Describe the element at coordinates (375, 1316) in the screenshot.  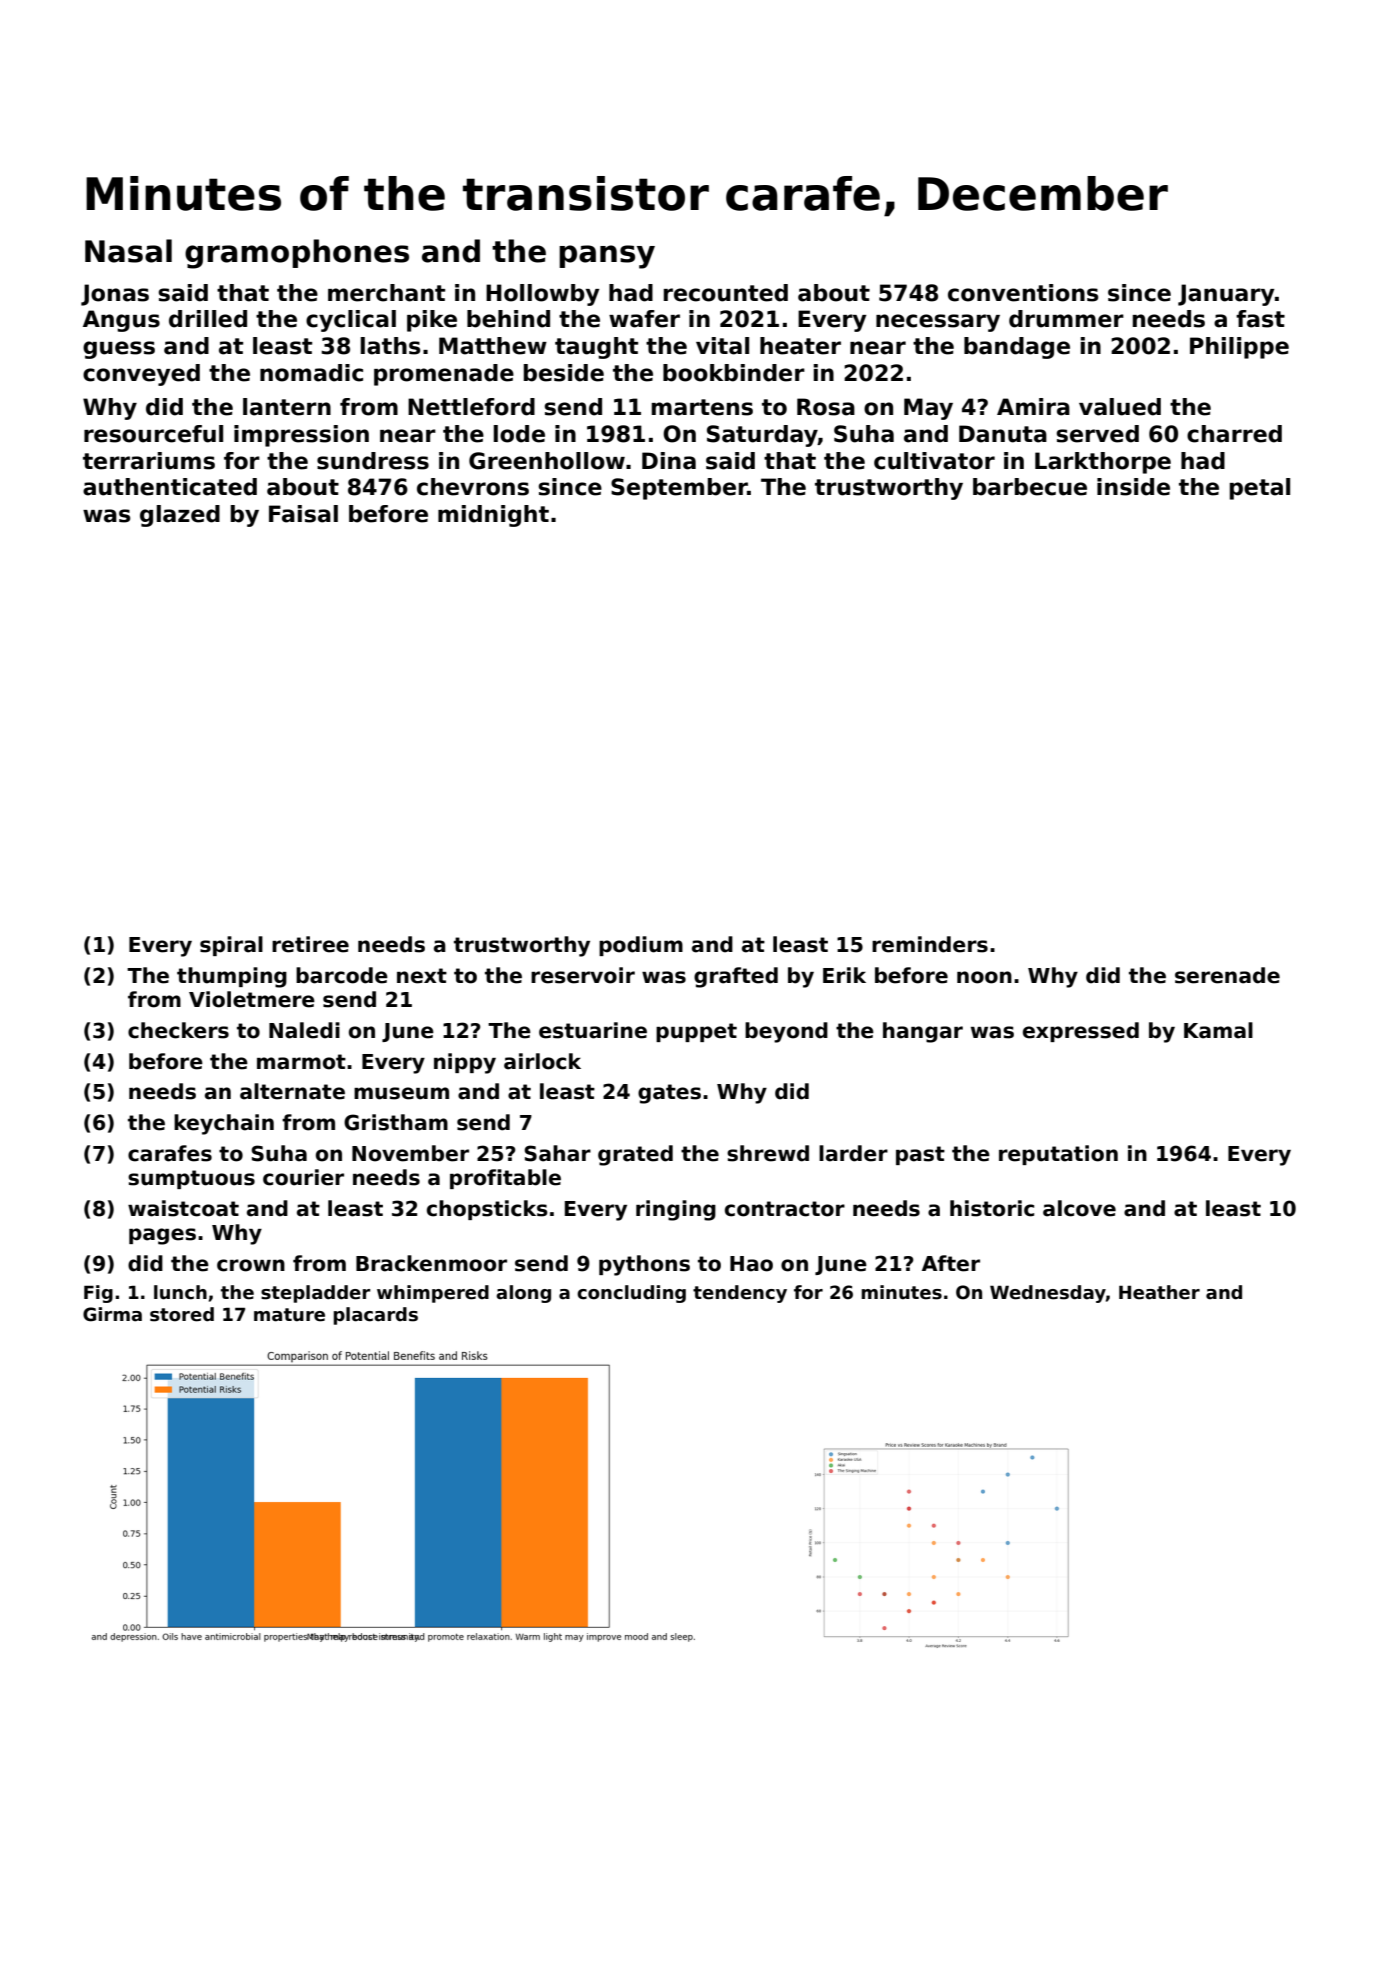
I see `placards` at that location.
